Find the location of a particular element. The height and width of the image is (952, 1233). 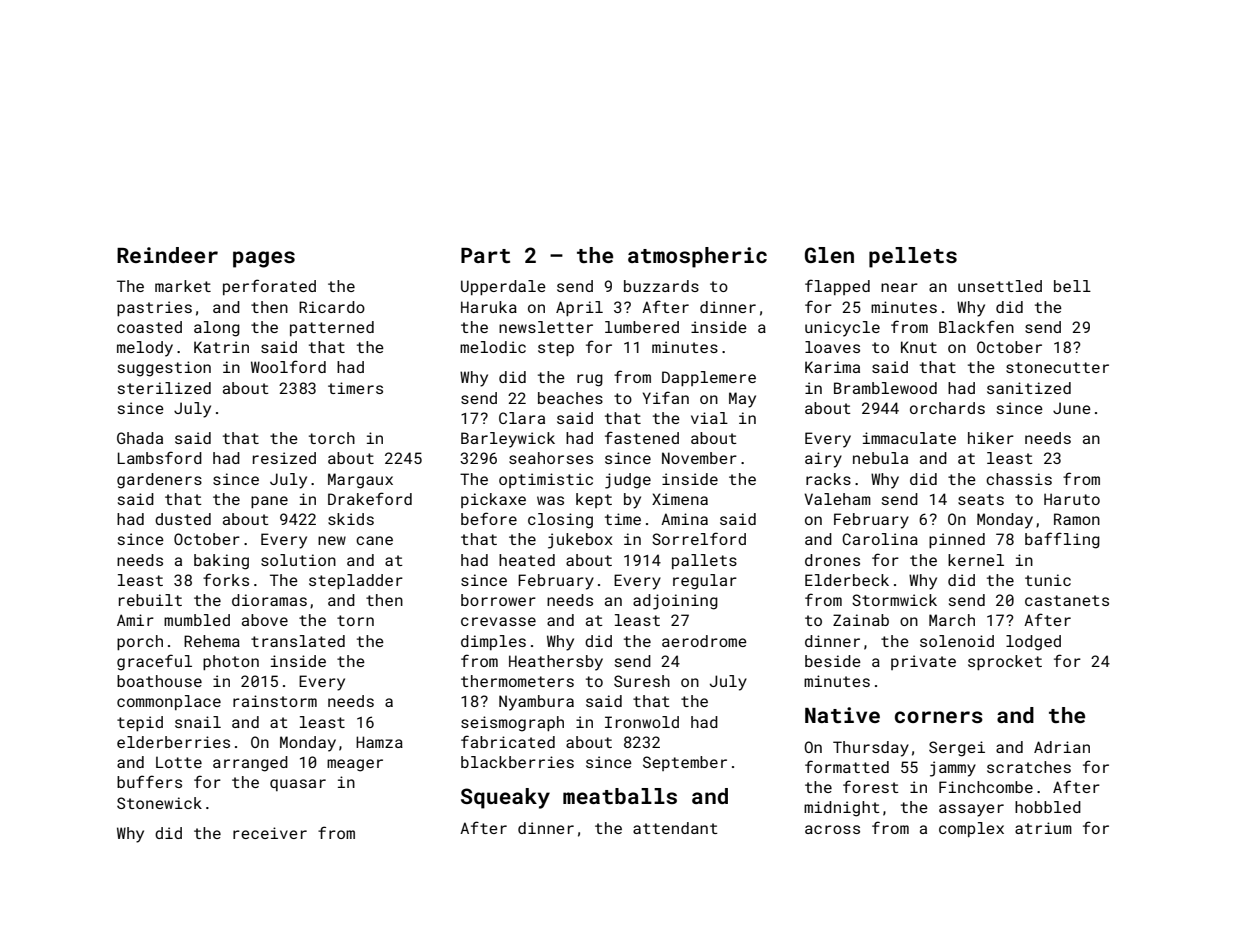

stonecutter is located at coordinates (1057, 367).
